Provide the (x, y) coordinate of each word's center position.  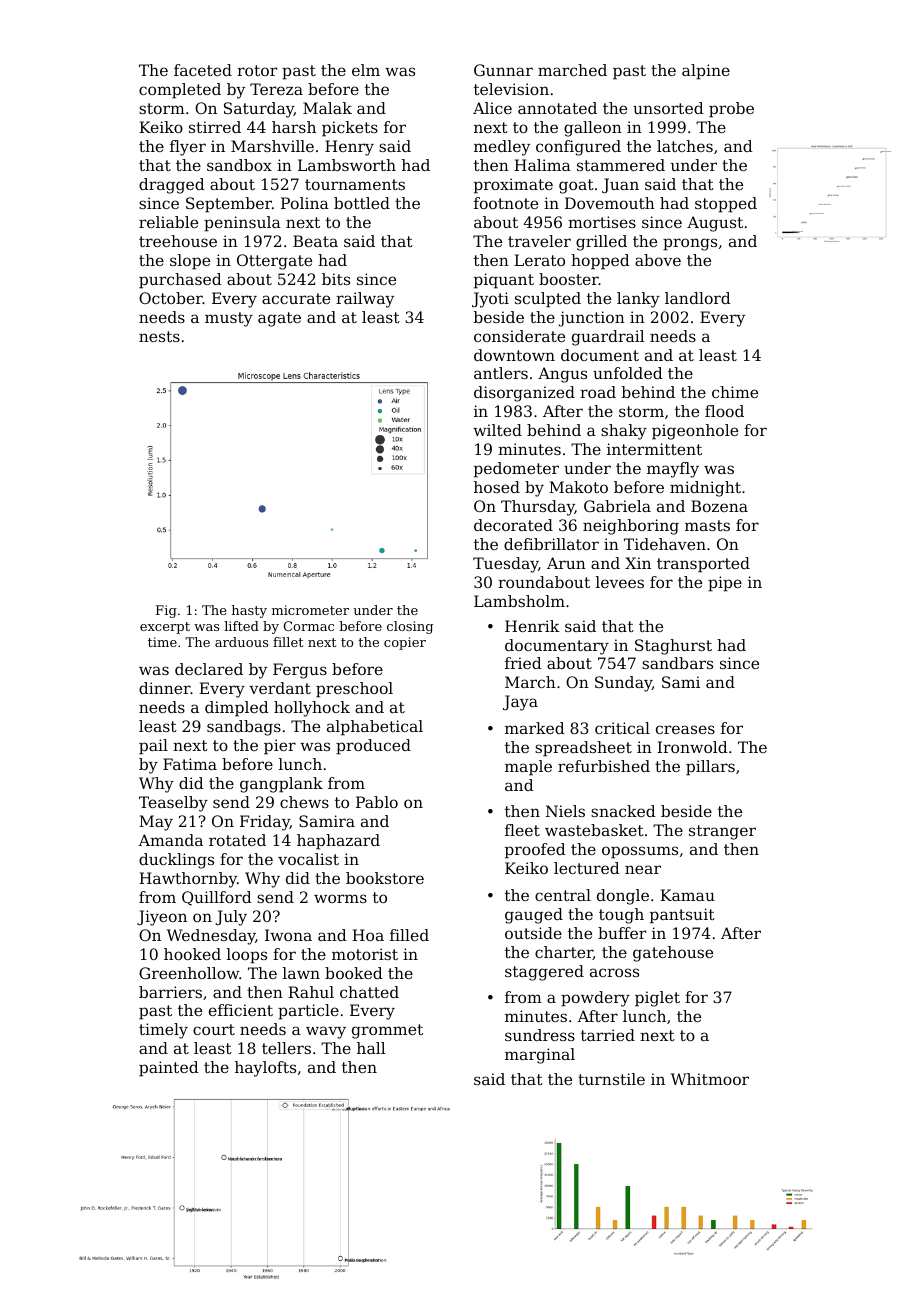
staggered (544, 973)
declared (209, 669)
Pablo (377, 802)
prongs (690, 244)
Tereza (276, 89)
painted (169, 1069)
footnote (506, 203)
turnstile (611, 1079)
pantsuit (682, 916)
